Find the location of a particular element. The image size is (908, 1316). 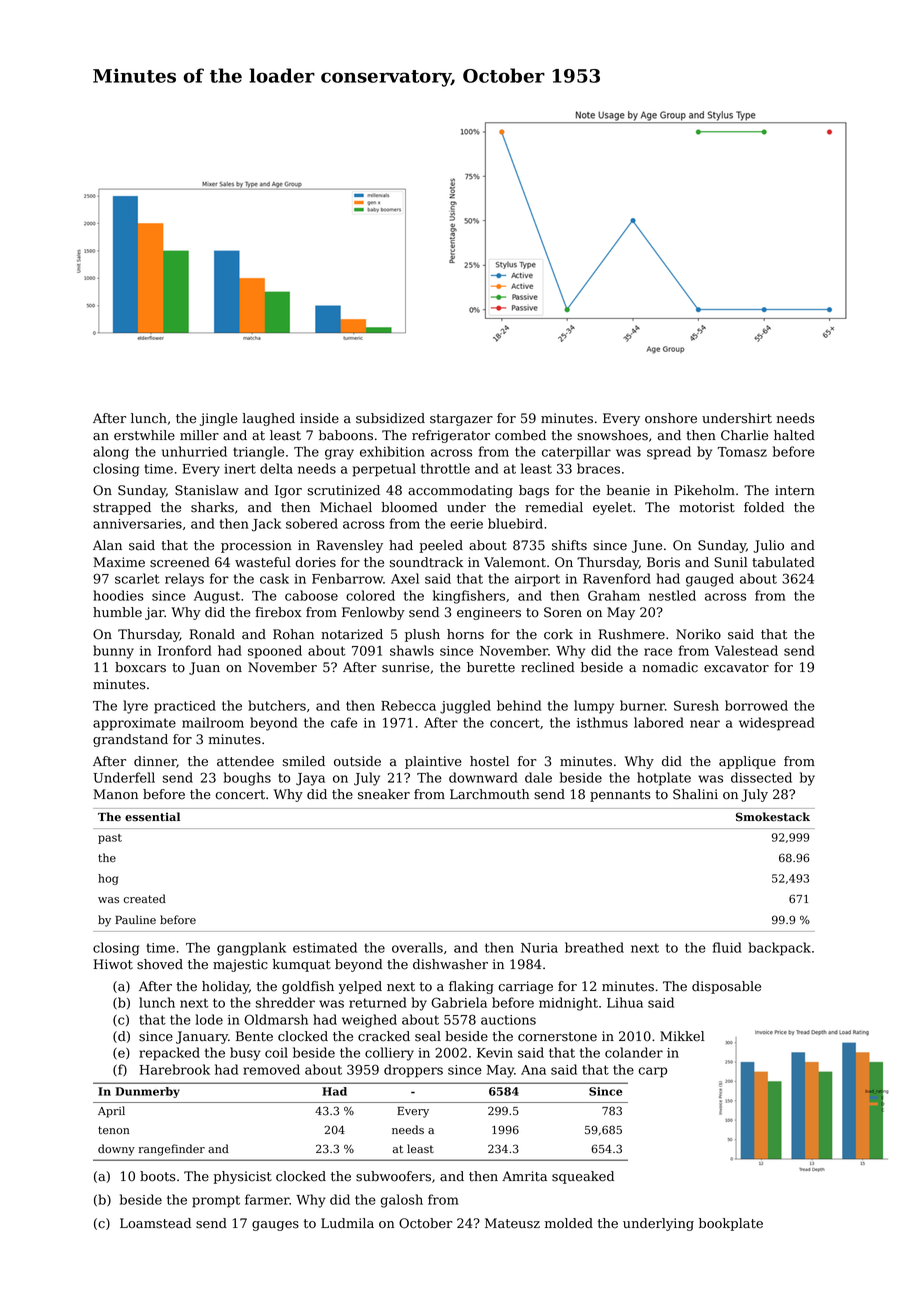

boxcars is located at coordinates (140, 667).
